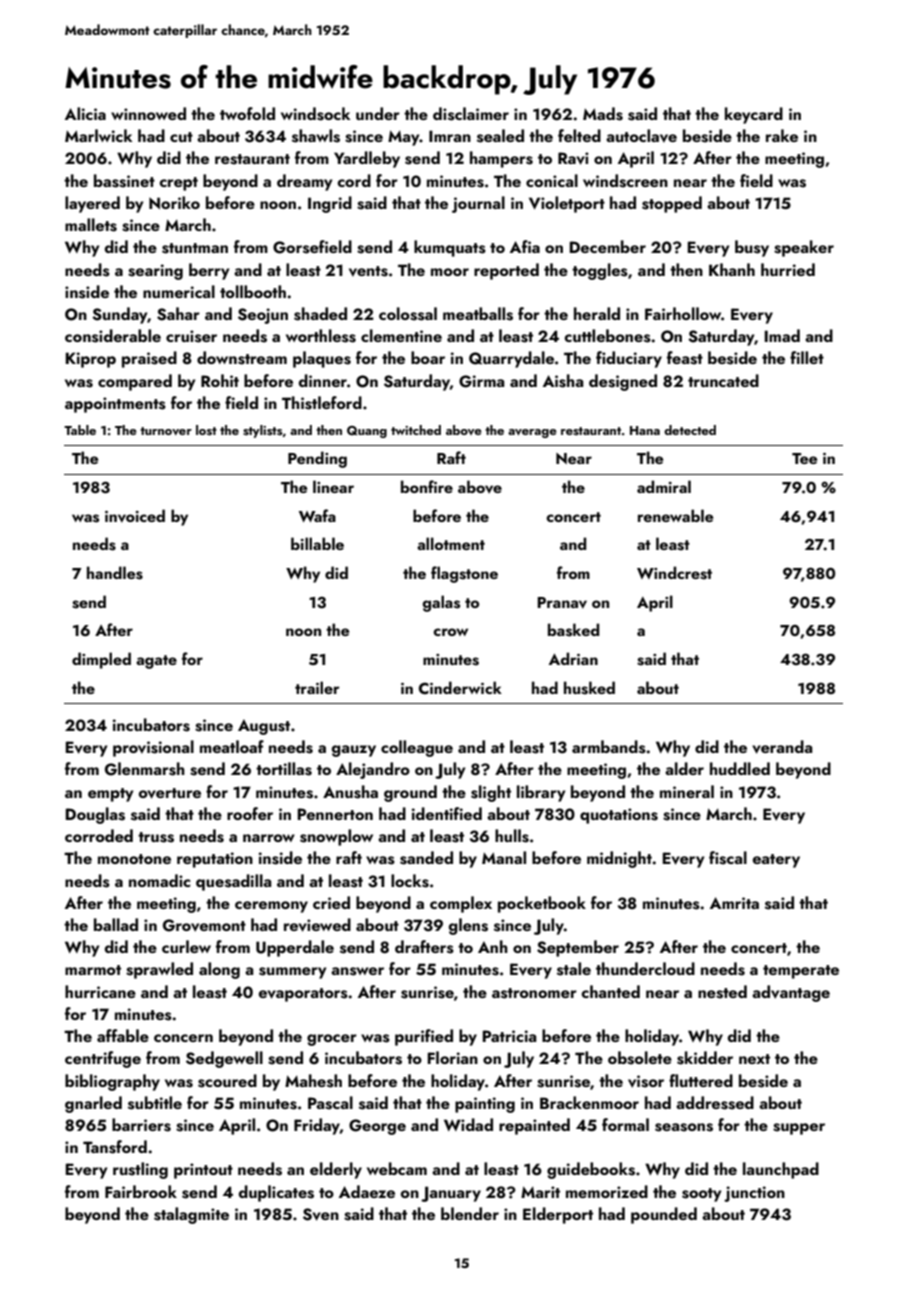 The width and height of the screenshot is (908, 1316). What do you see at coordinates (672, 204) in the screenshot?
I see `stopped` at bounding box center [672, 204].
